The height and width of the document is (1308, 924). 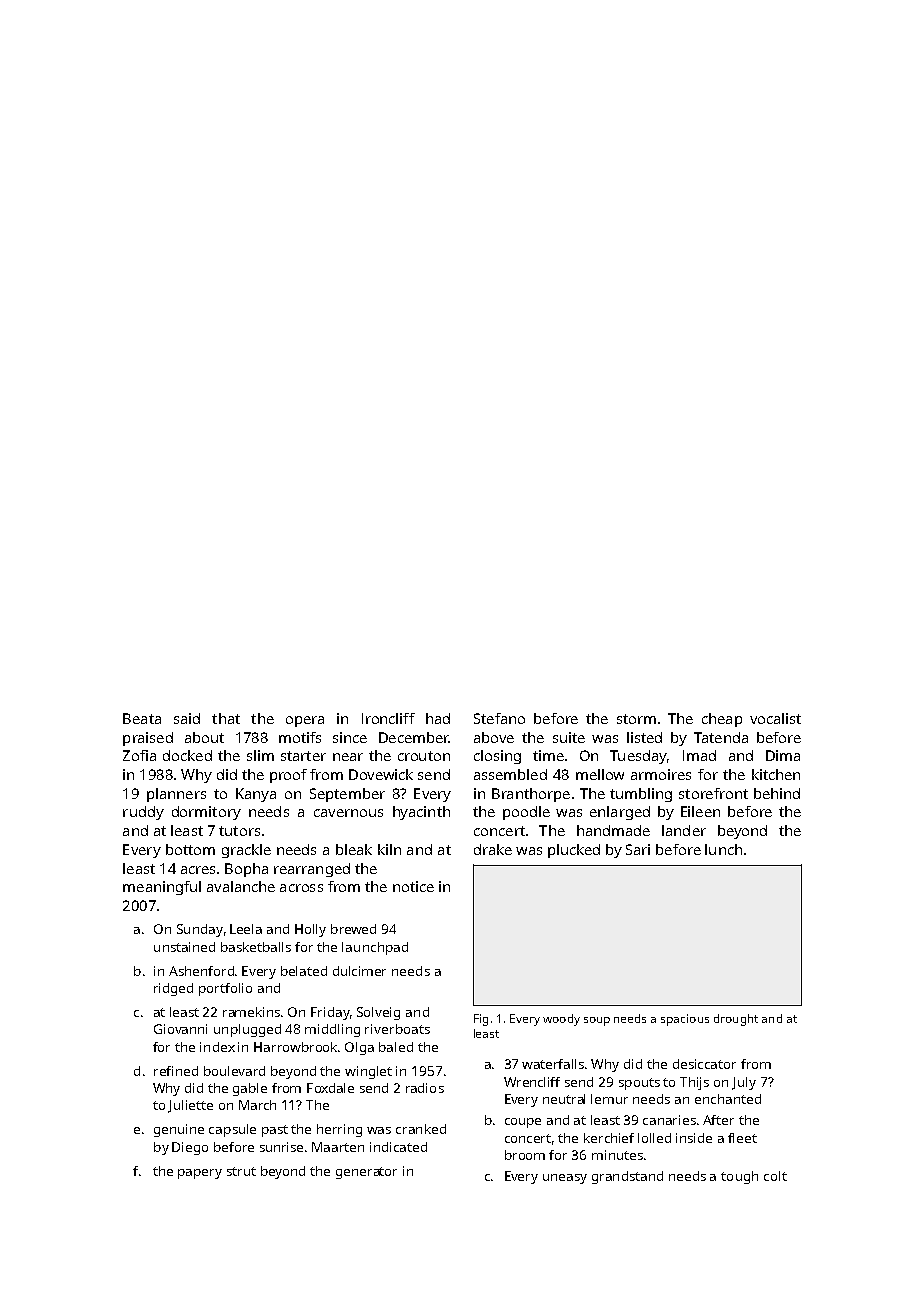 What do you see at coordinates (777, 793) in the document?
I see `behind` at bounding box center [777, 793].
